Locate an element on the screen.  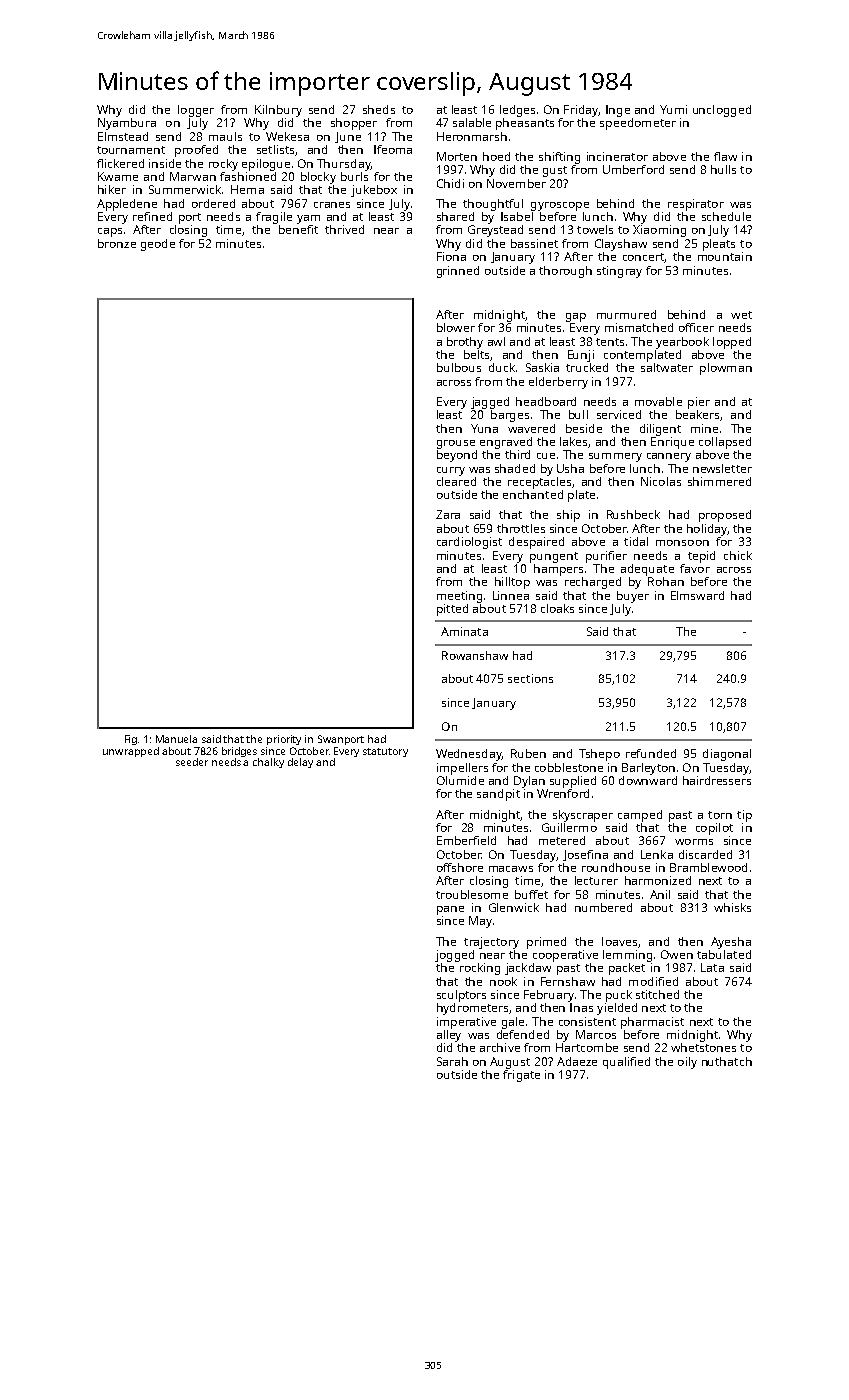
hulls is located at coordinates (723, 169).
